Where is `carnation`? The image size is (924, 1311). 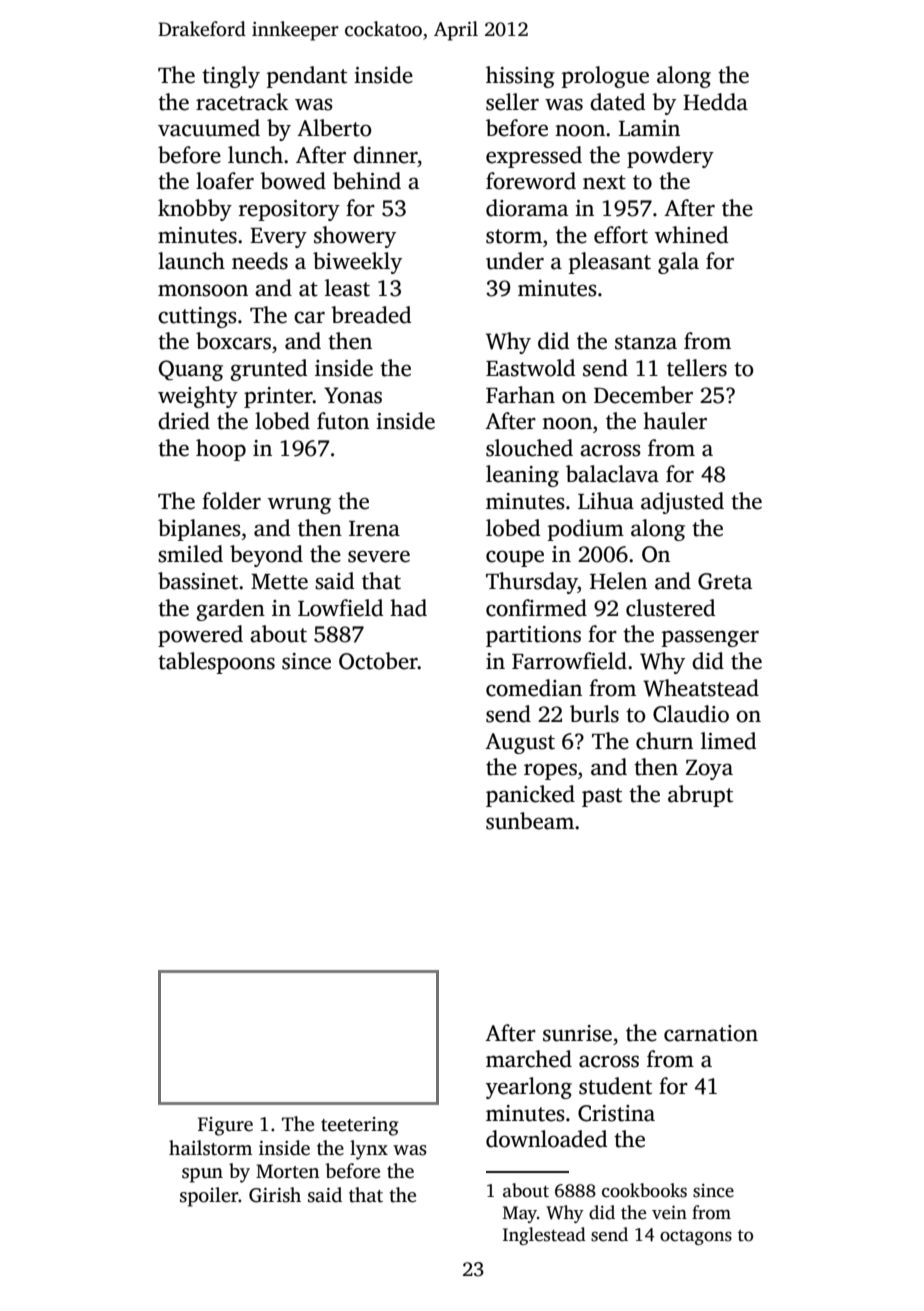 carnation is located at coordinates (711, 1033).
